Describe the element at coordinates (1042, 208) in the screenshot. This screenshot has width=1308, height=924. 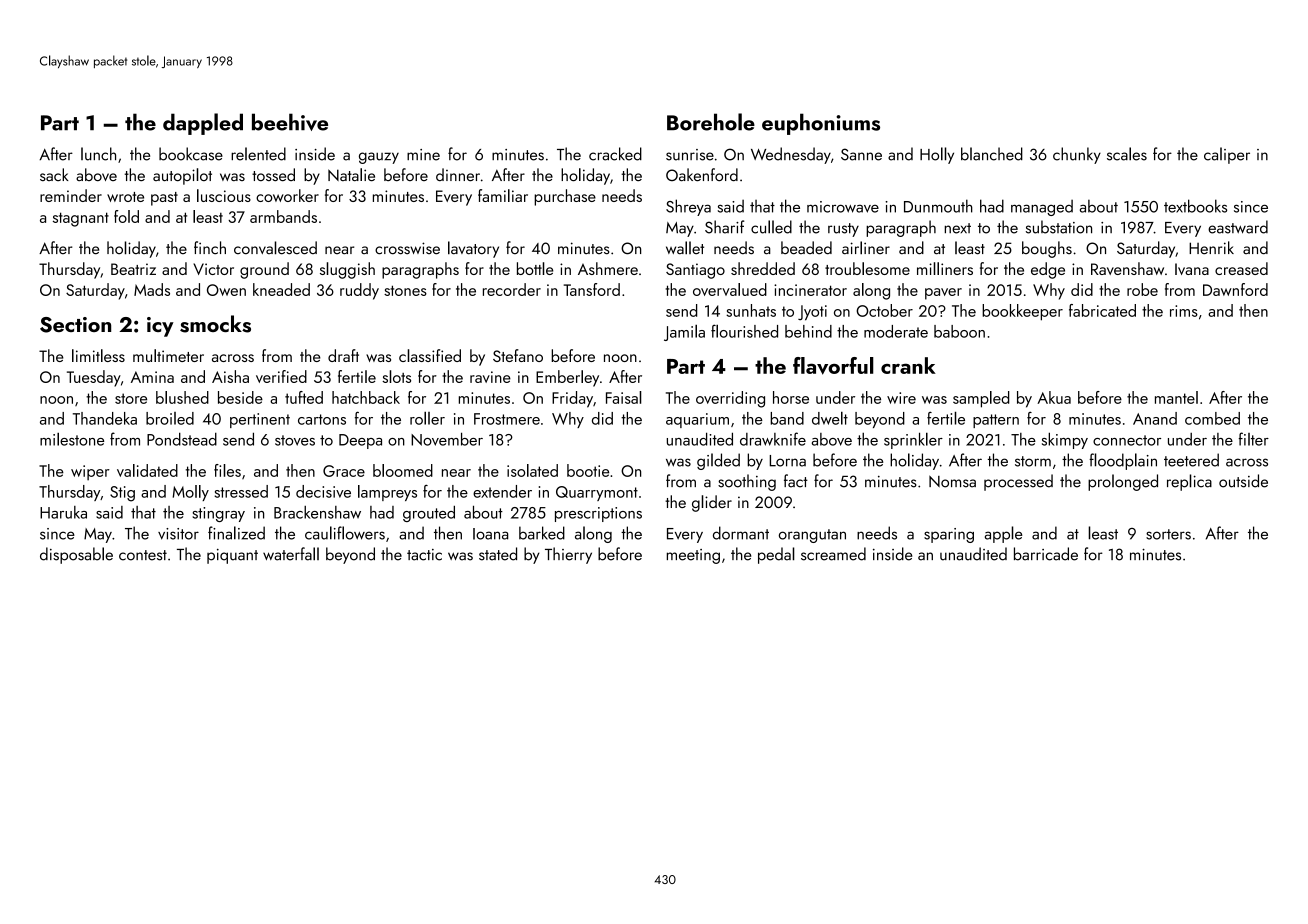
I see `managed` at that location.
